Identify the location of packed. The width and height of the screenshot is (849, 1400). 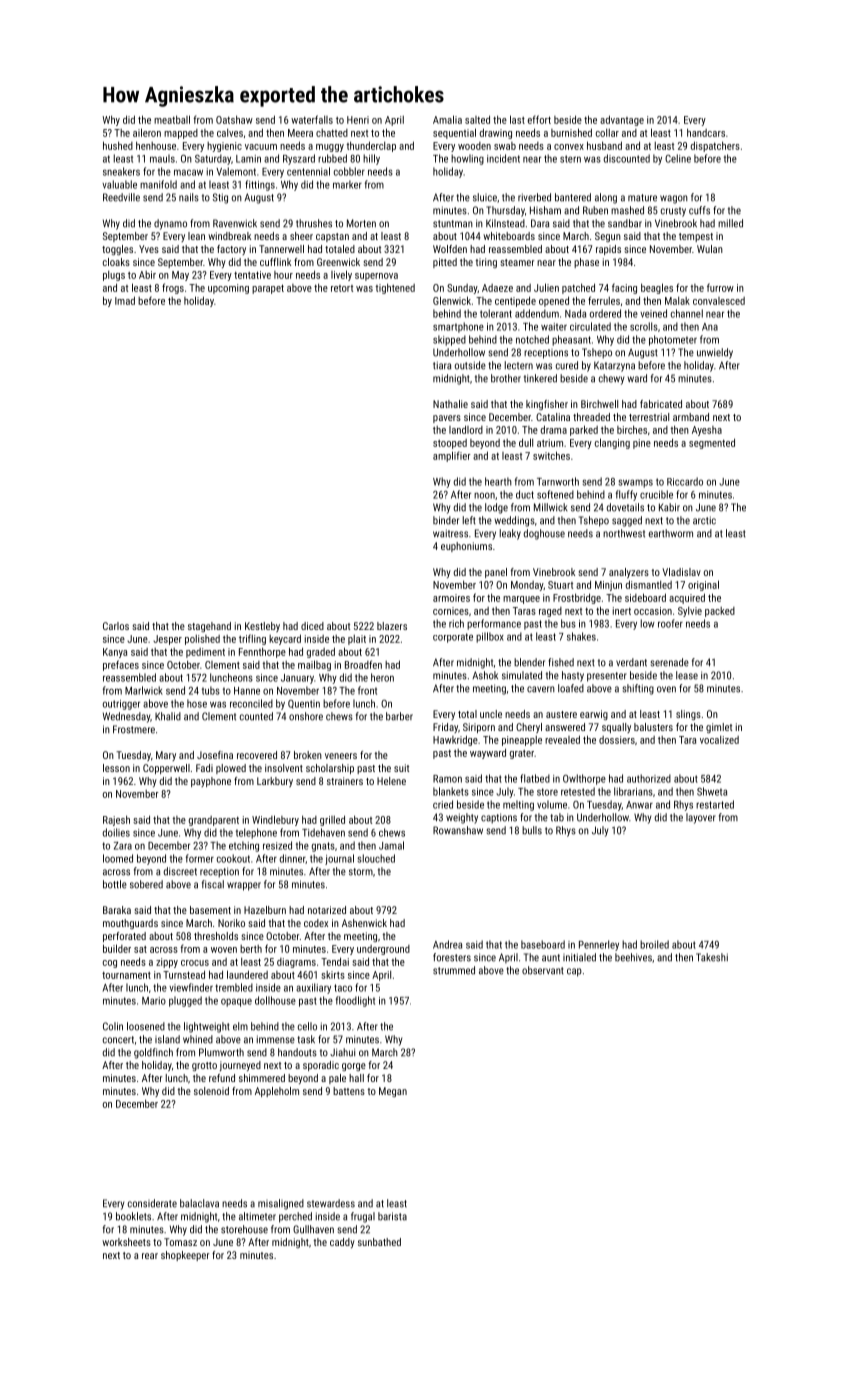
(720, 612).
